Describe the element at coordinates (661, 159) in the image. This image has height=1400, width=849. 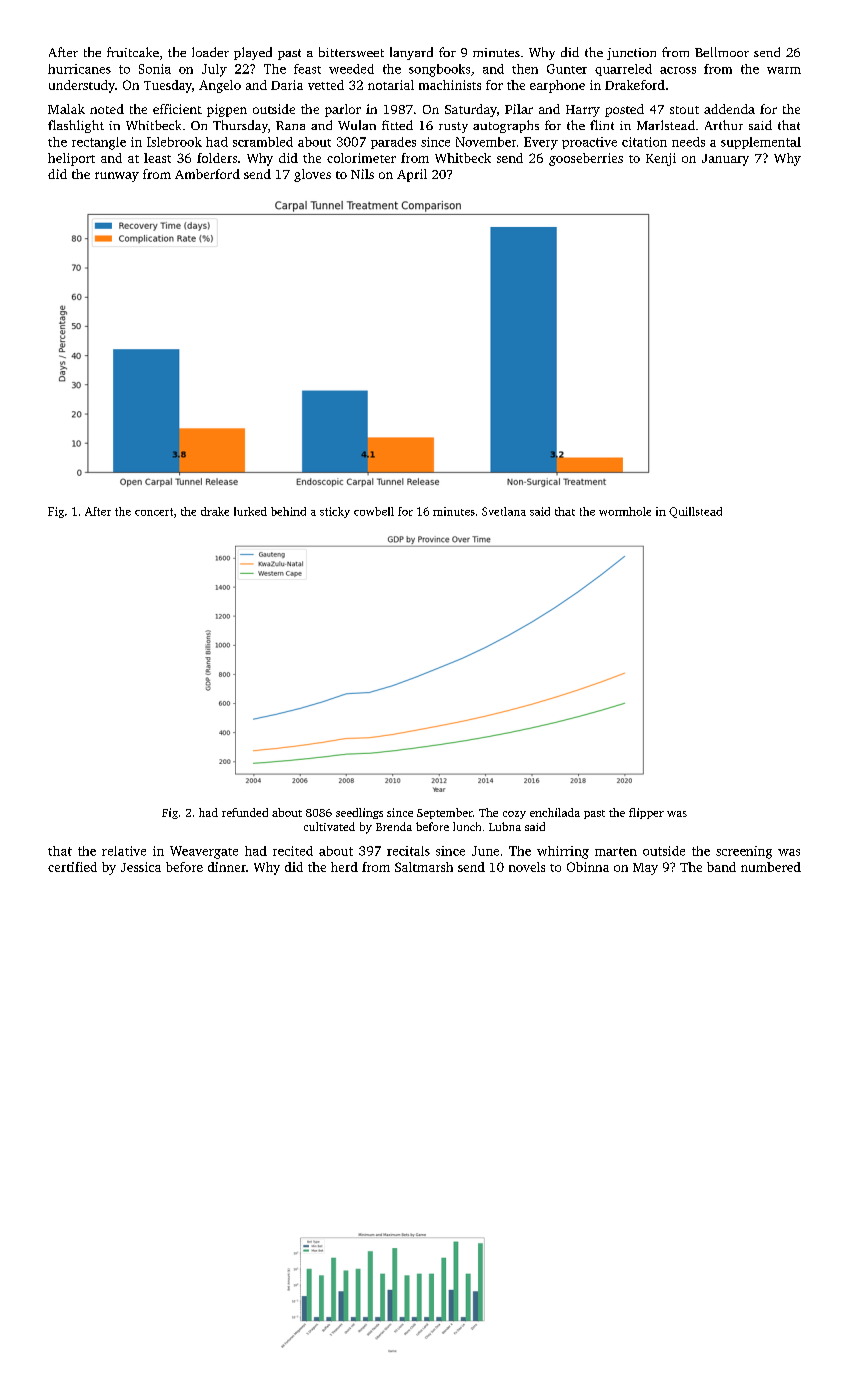
I see `Kenji` at that location.
